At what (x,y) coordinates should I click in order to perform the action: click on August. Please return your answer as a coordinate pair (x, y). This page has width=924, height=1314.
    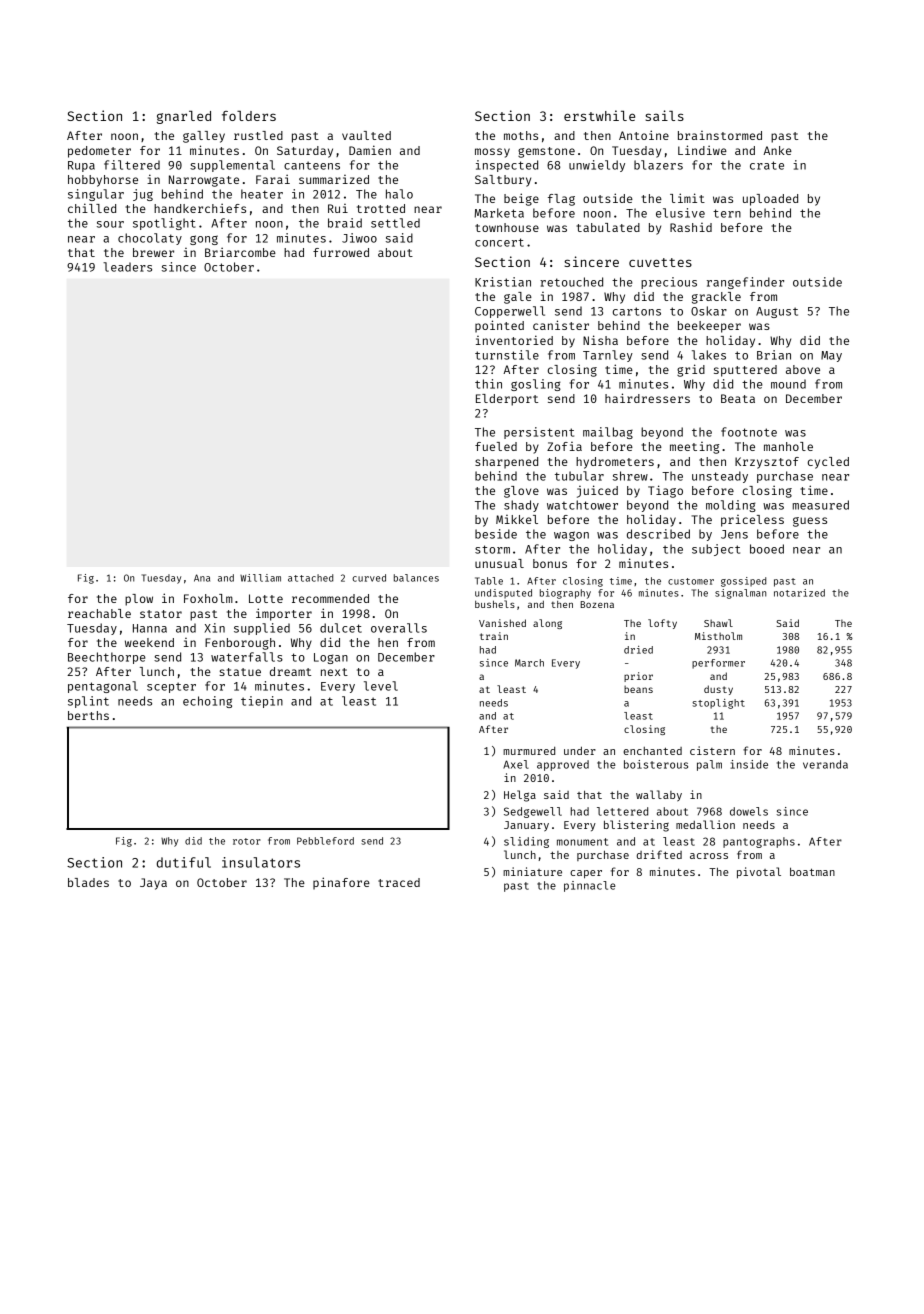
    Looking at the image, I should click on (777, 312).
